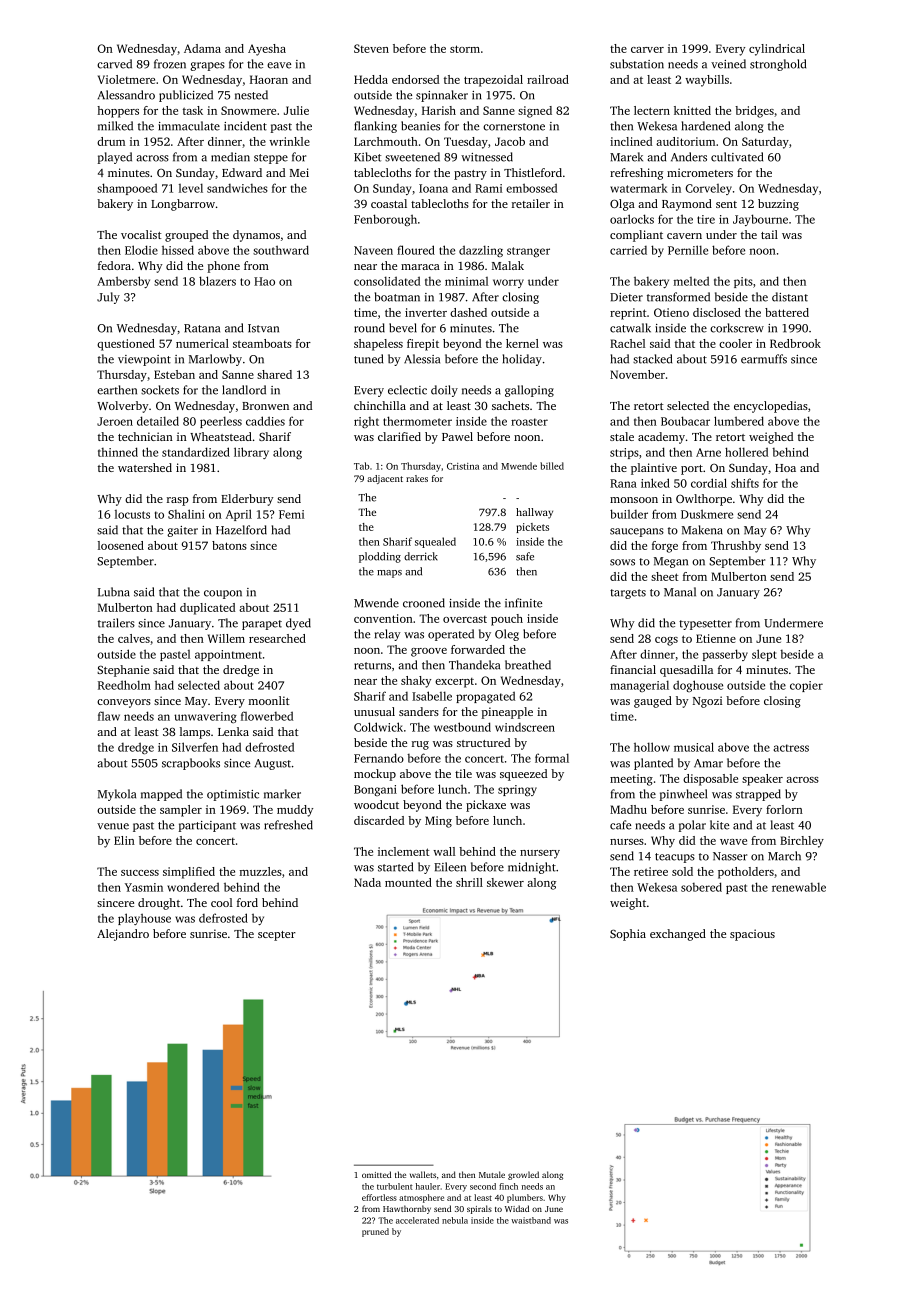  What do you see at coordinates (678, 935) in the document?
I see `exchanged` at bounding box center [678, 935].
